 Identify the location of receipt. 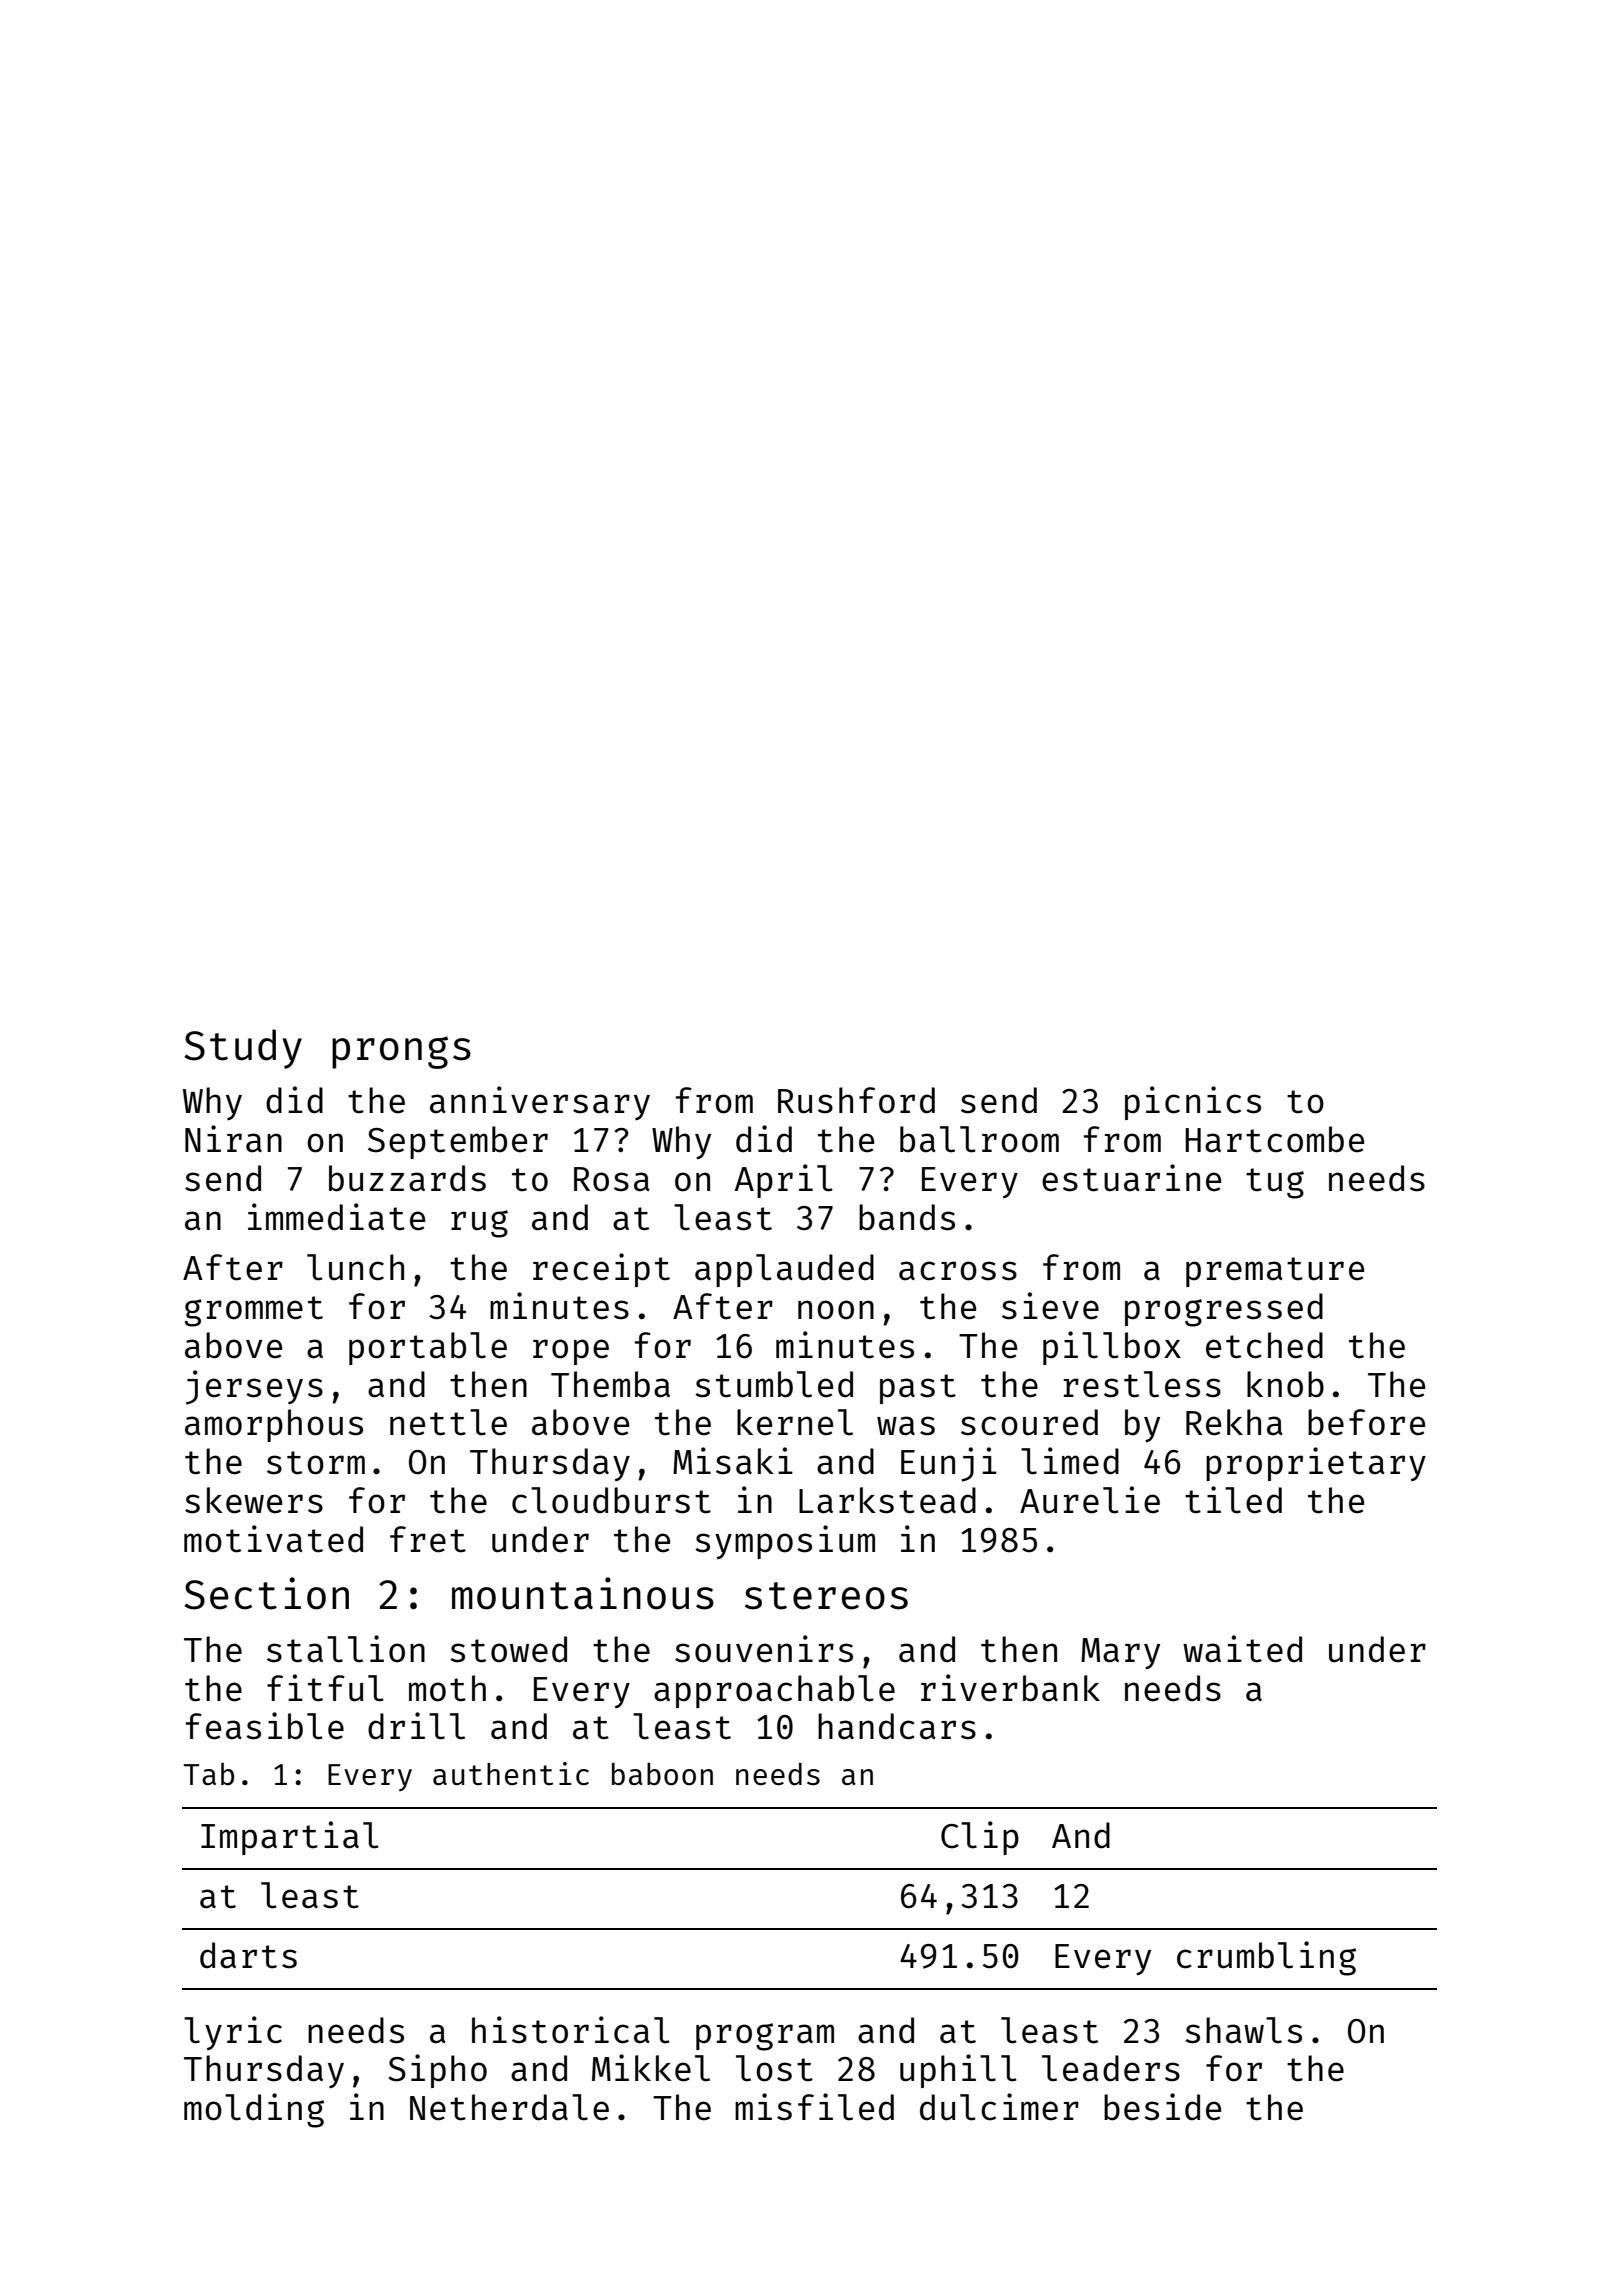
(601, 1270).
